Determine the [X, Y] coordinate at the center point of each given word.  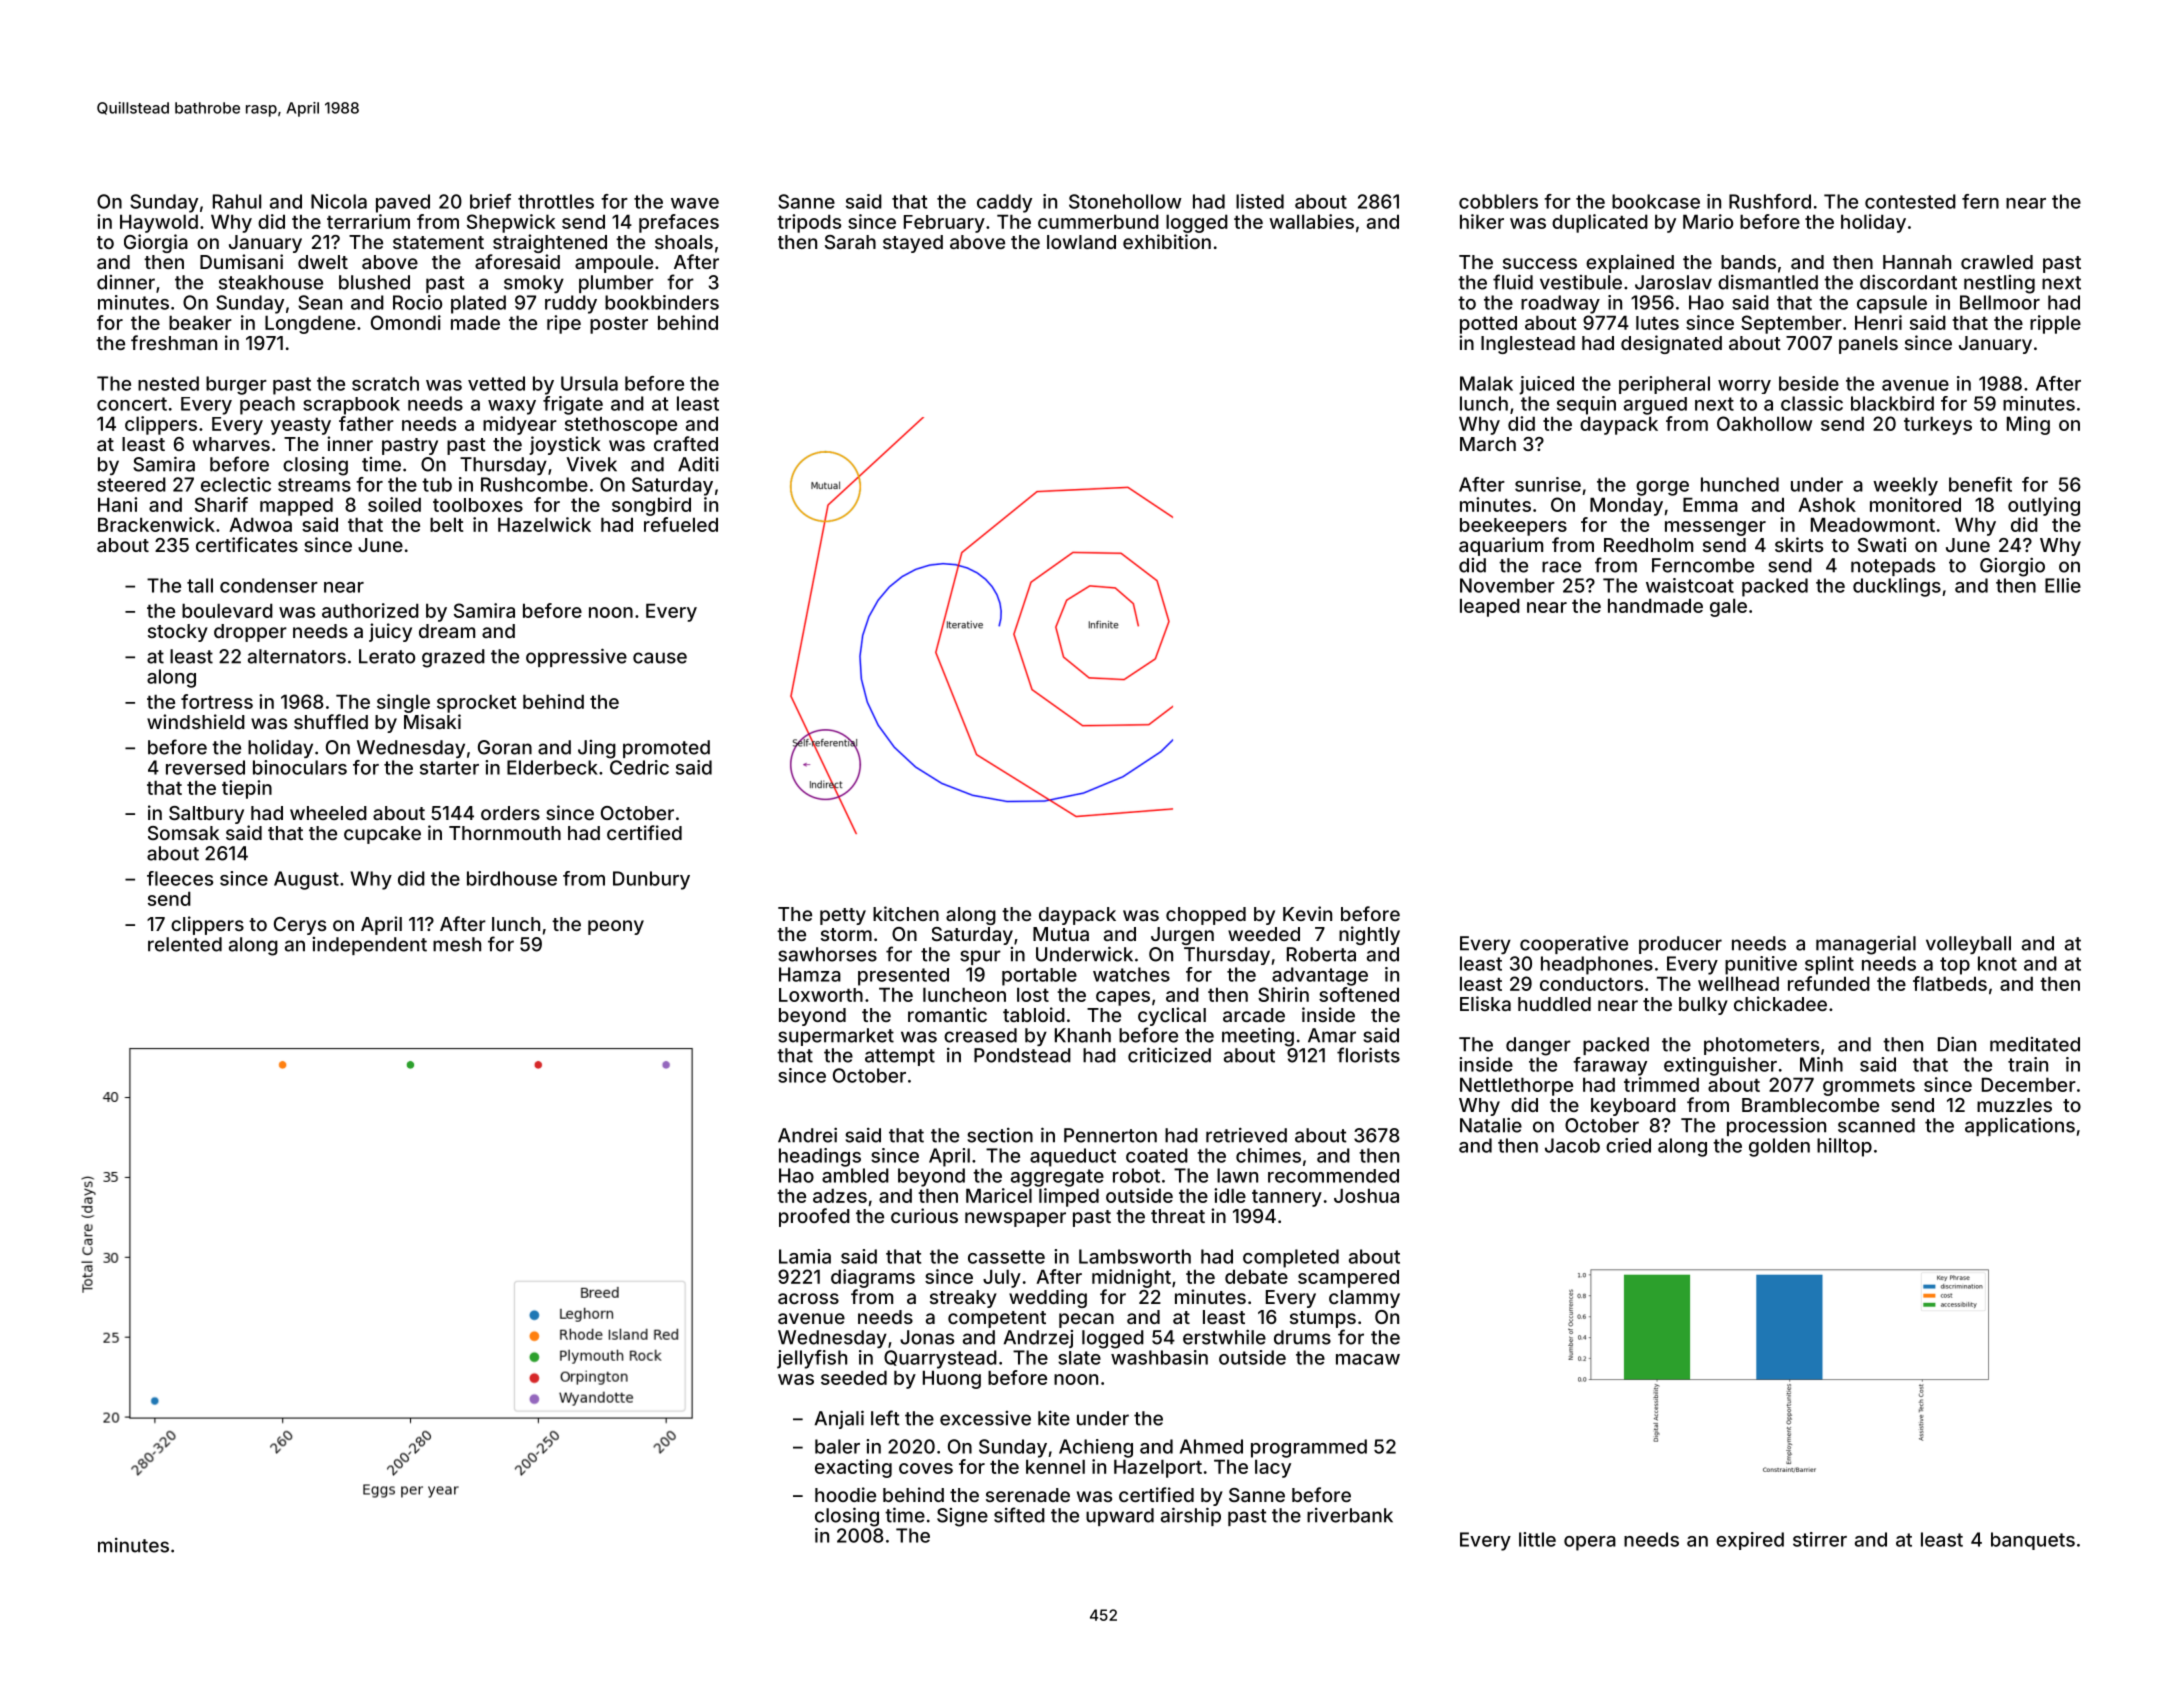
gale [1728, 607]
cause [660, 658]
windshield [196, 721]
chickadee [1780, 1003]
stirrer [1820, 1539]
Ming [2028, 425]
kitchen [906, 913]
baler [837, 1446]
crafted [686, 443]
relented [185, 944]
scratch [385, 383]
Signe [962, 1517]
